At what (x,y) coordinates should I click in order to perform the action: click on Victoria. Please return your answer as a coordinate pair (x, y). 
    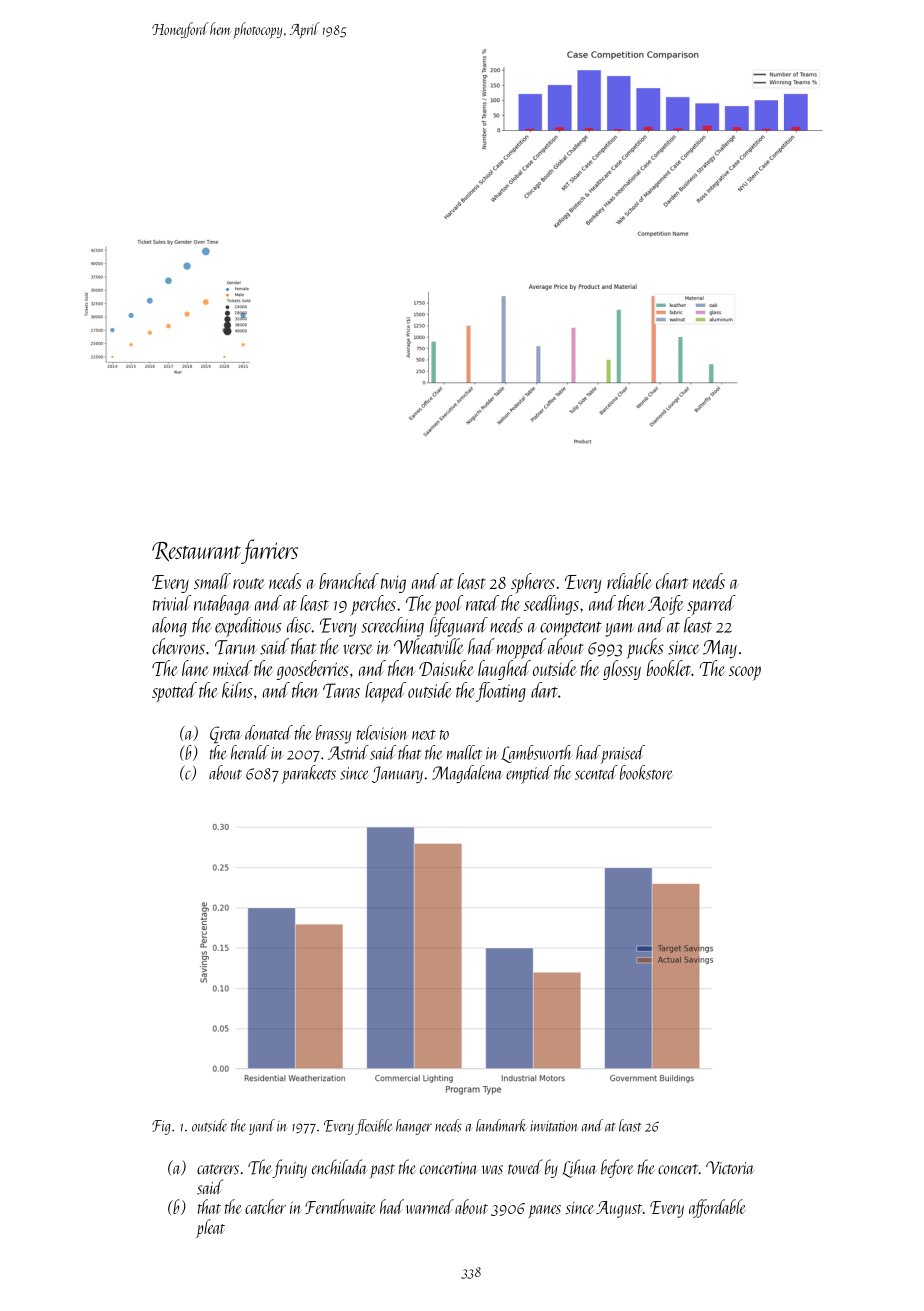
    Looking at the image, I should click on (730, 1167).
